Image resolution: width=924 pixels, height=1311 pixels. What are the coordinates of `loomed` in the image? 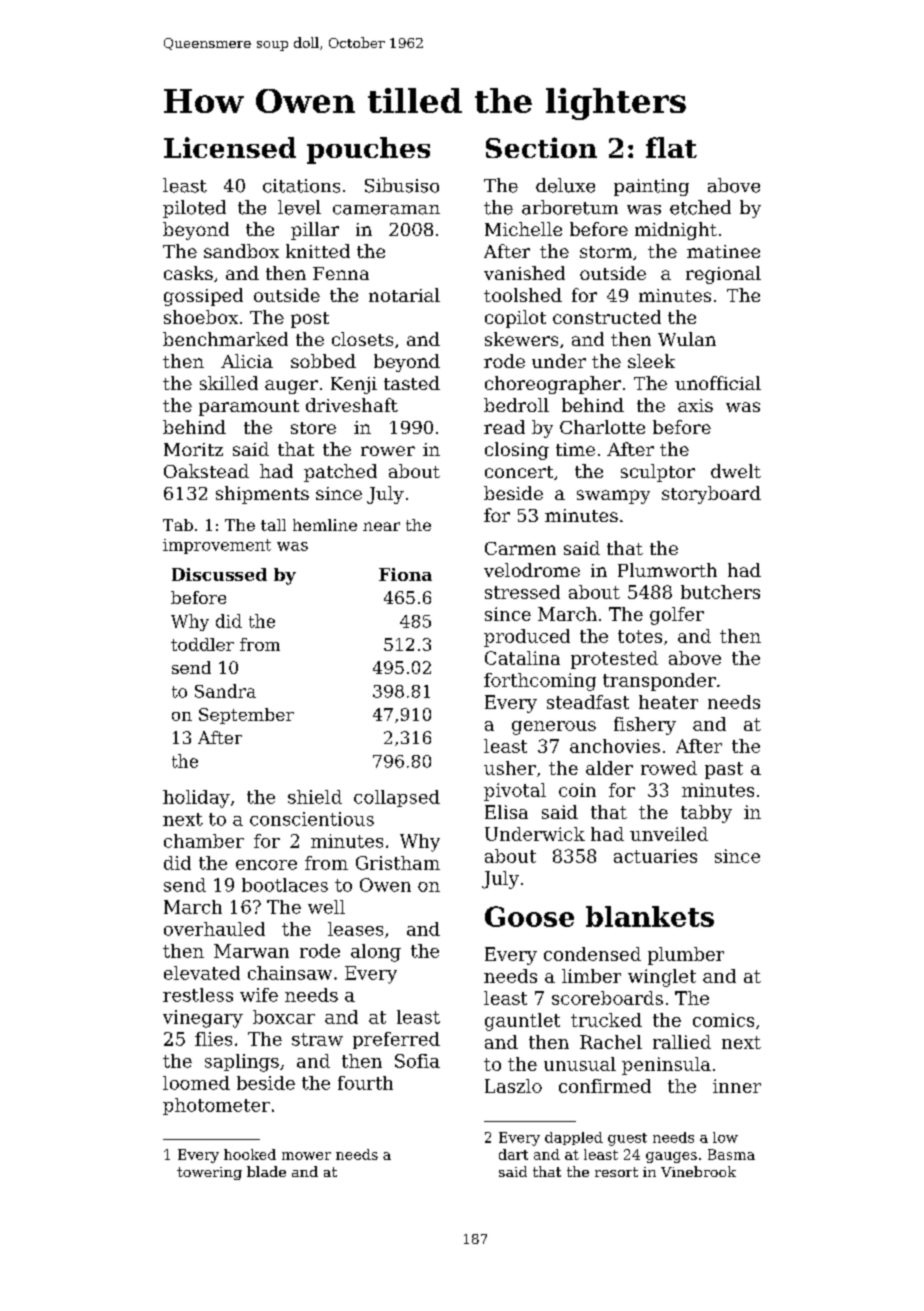 It's located at (196, 1083).
